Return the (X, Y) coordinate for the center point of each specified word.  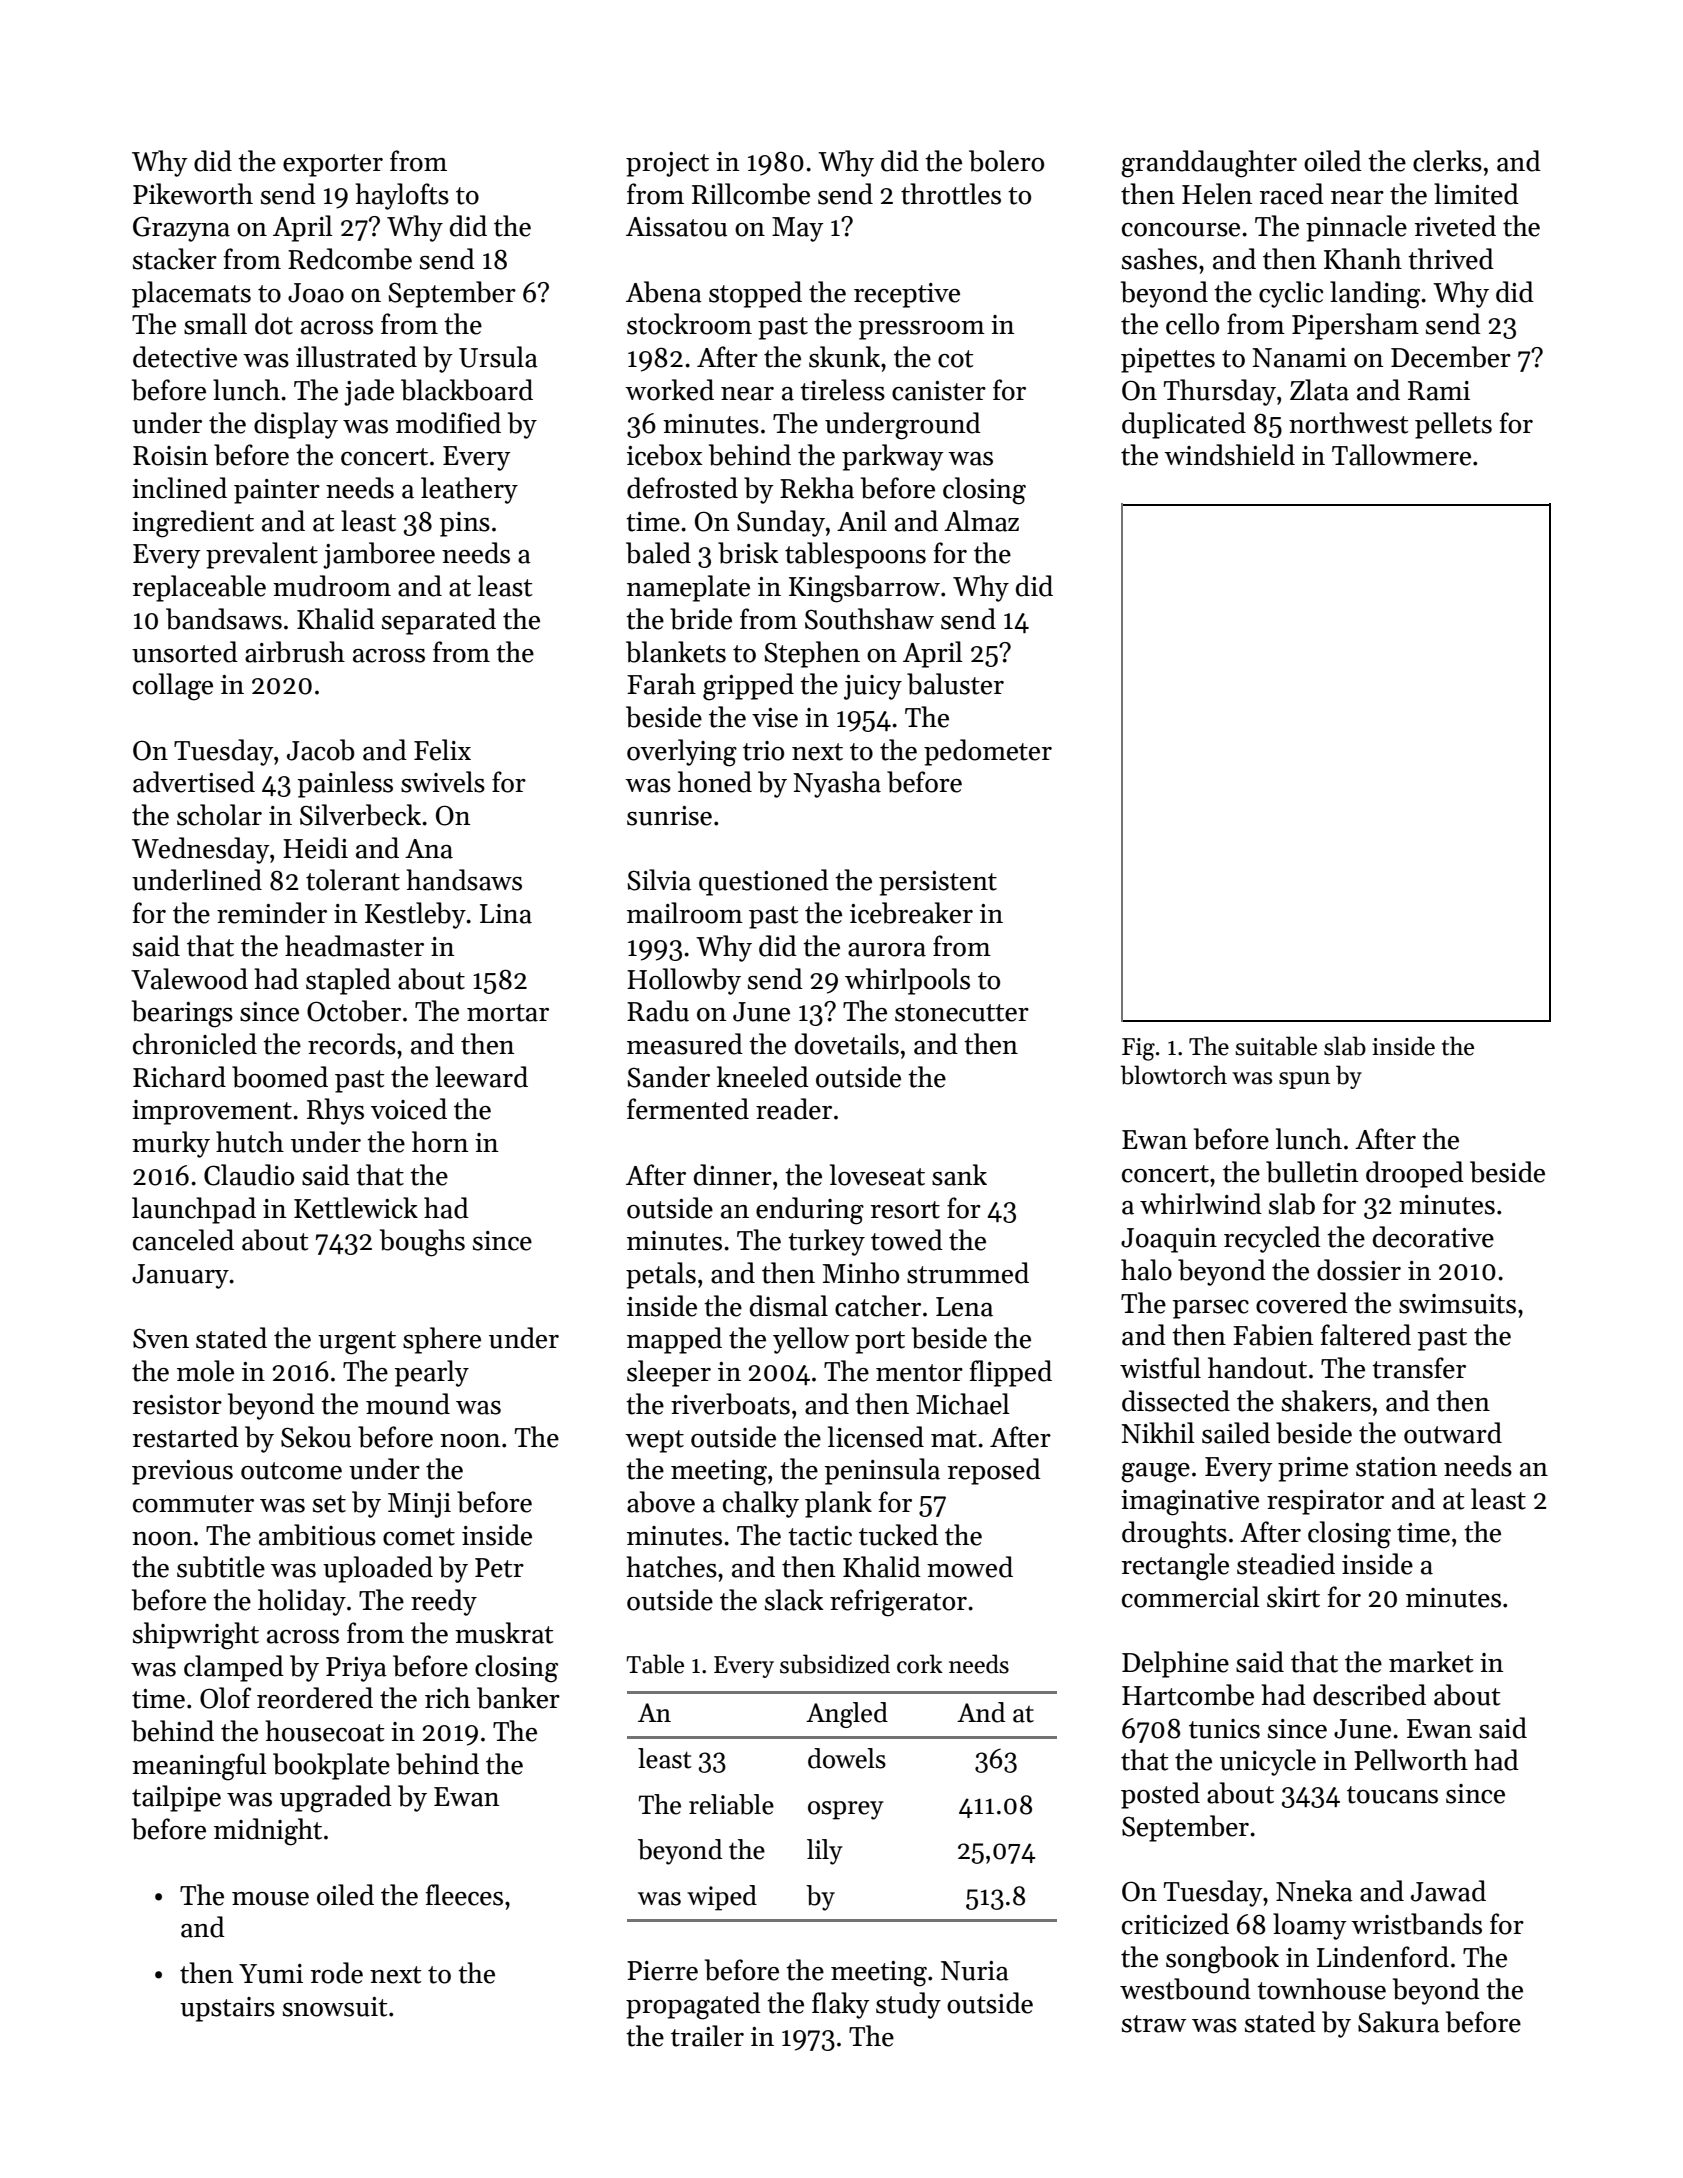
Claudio (249, 1175)
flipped (1011, 1373)
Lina (506, 914)
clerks (1447, 161)
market (1431, 1662)
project (667, 164)
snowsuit (335, 2007)
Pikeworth (193, 194)
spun (1304, 1080)
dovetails (847, 1044)
